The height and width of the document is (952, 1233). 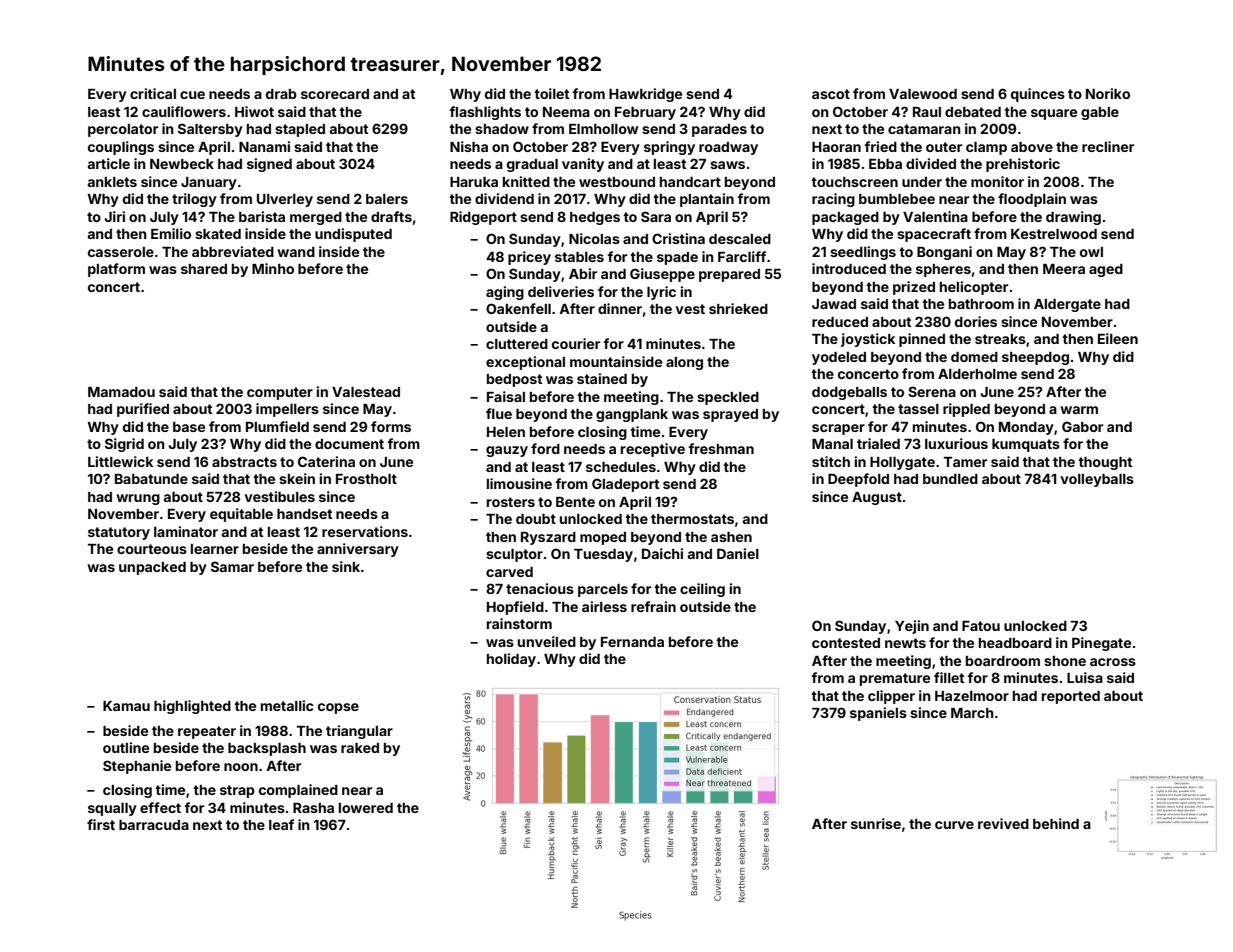 I want to click on Noriko, so click(x=1108, y=93).
